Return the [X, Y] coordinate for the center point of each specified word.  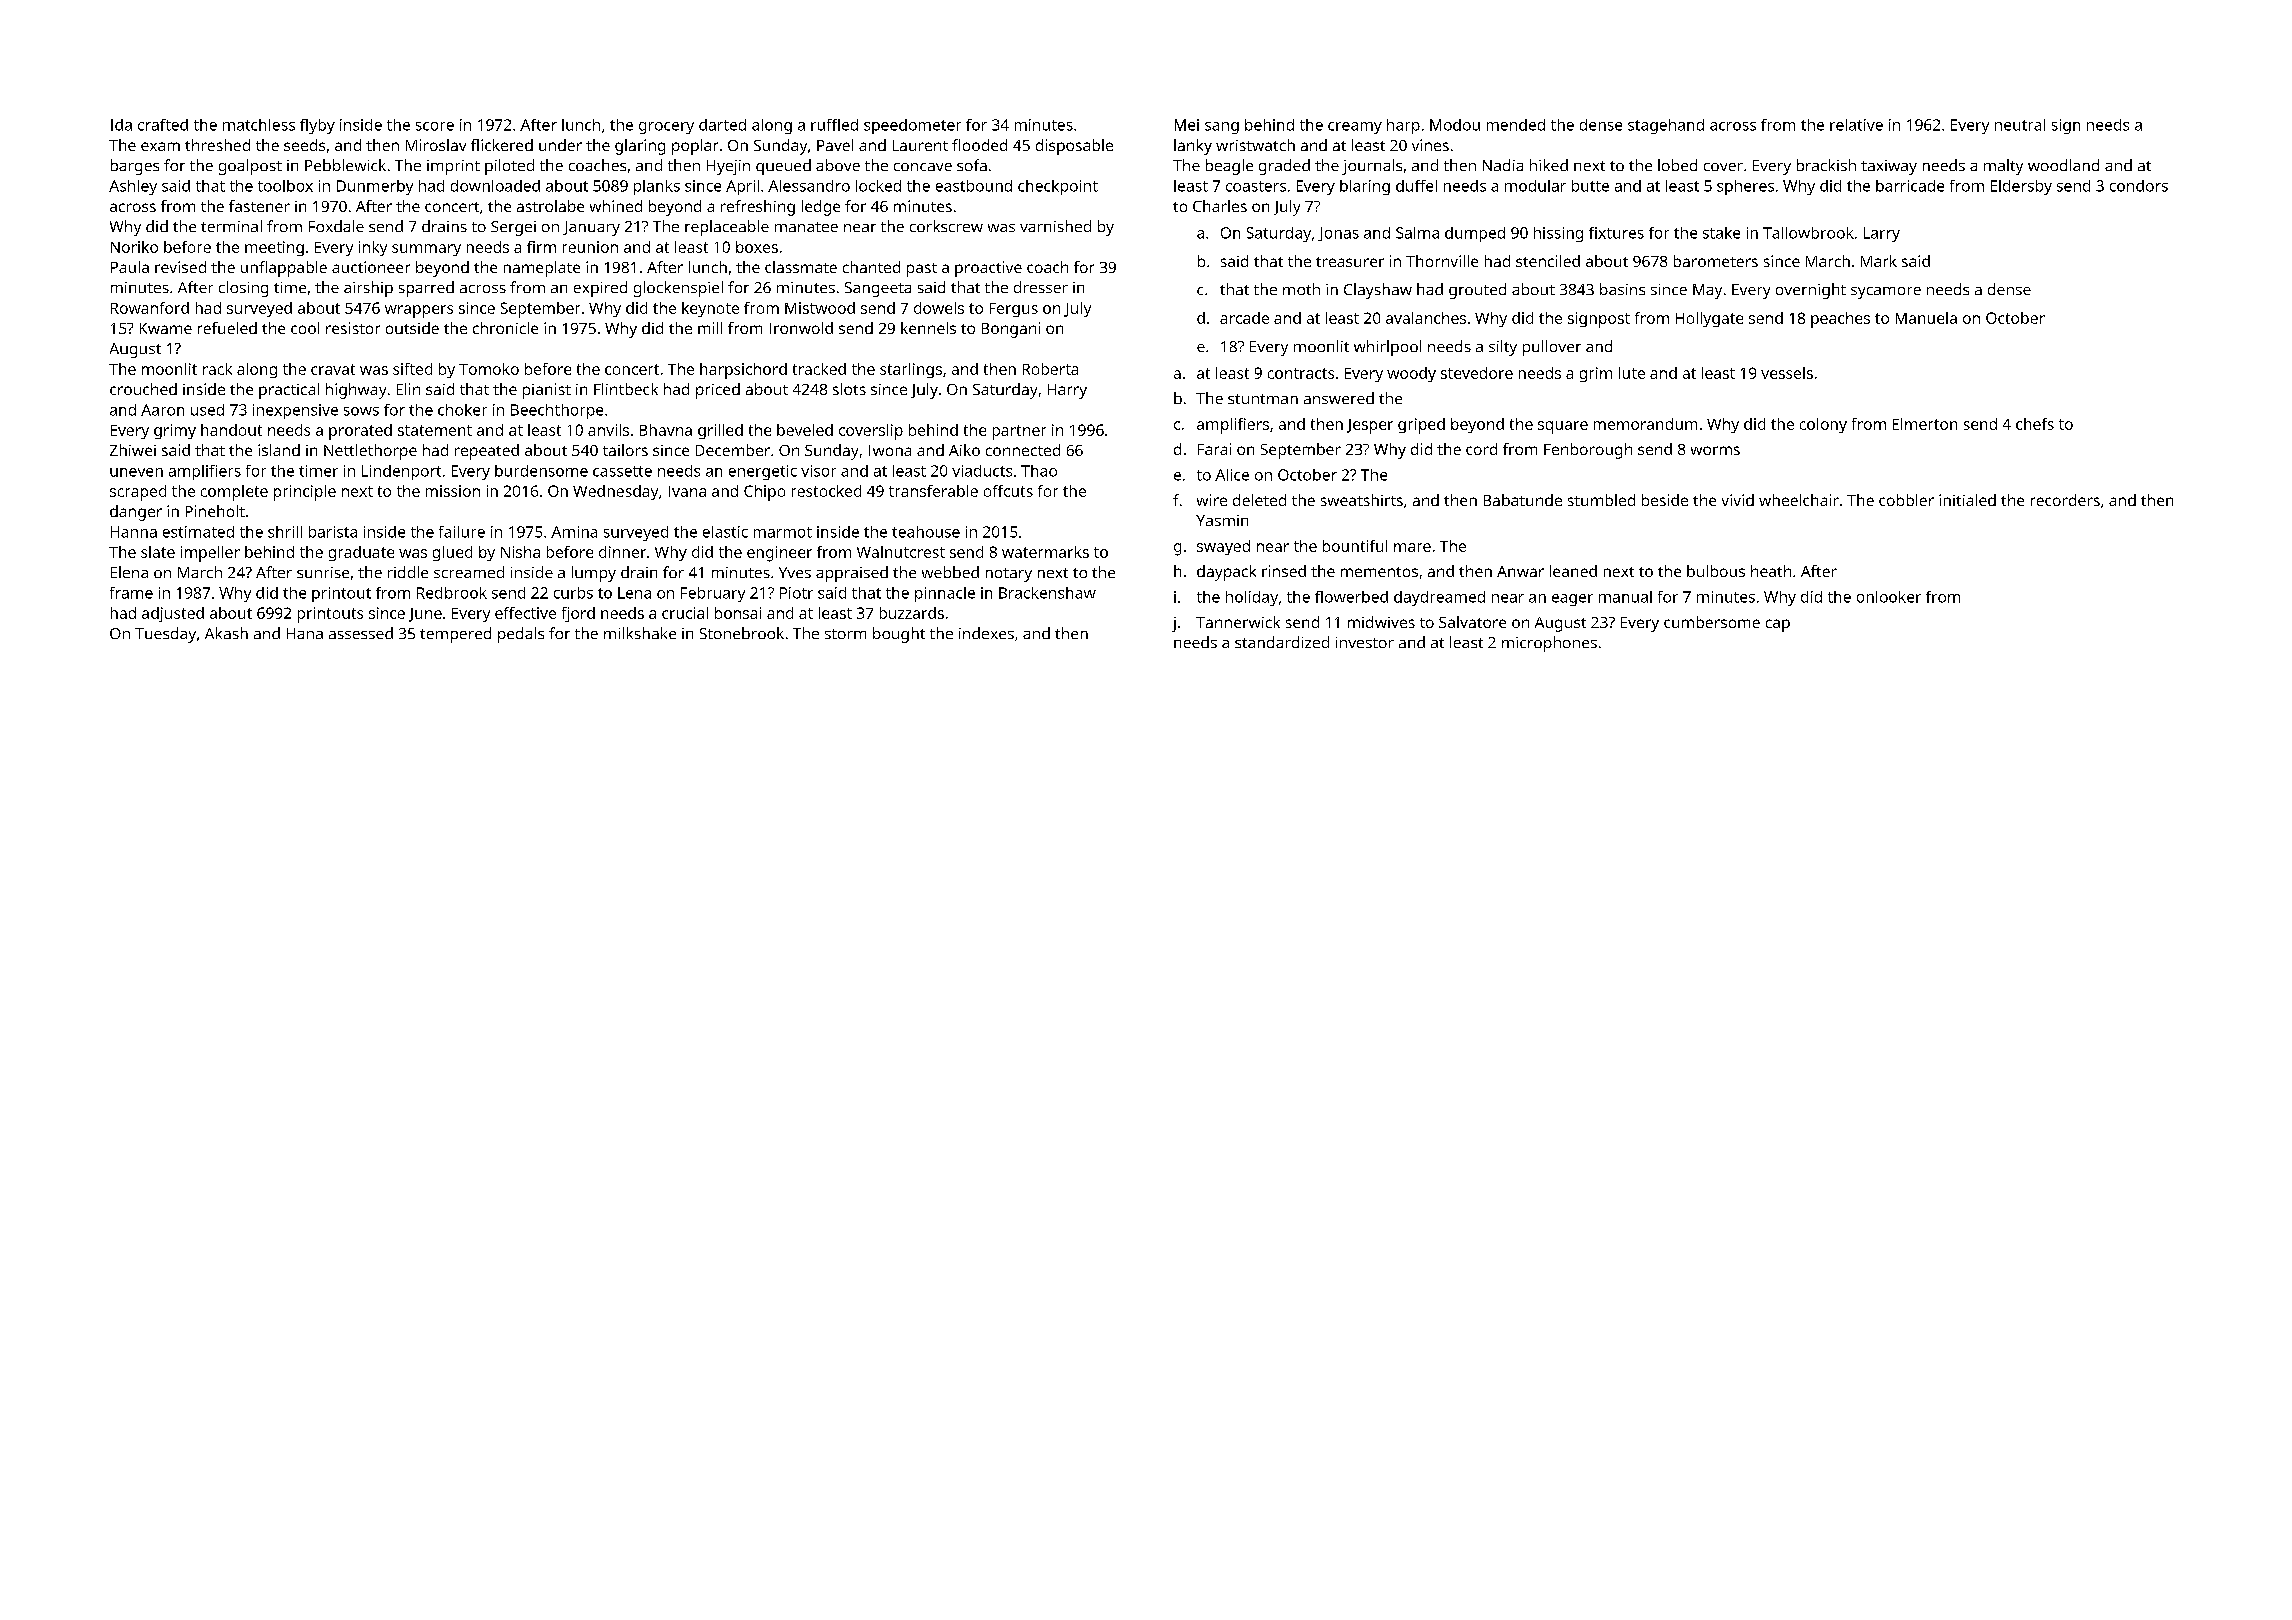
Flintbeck [626, 389]
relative [1856, 125]
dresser [1041, 287]
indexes [986, 633]
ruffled [834, 125]
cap [1778, 625]
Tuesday [165, 635]
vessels [1787, 373]
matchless [259, 125]
